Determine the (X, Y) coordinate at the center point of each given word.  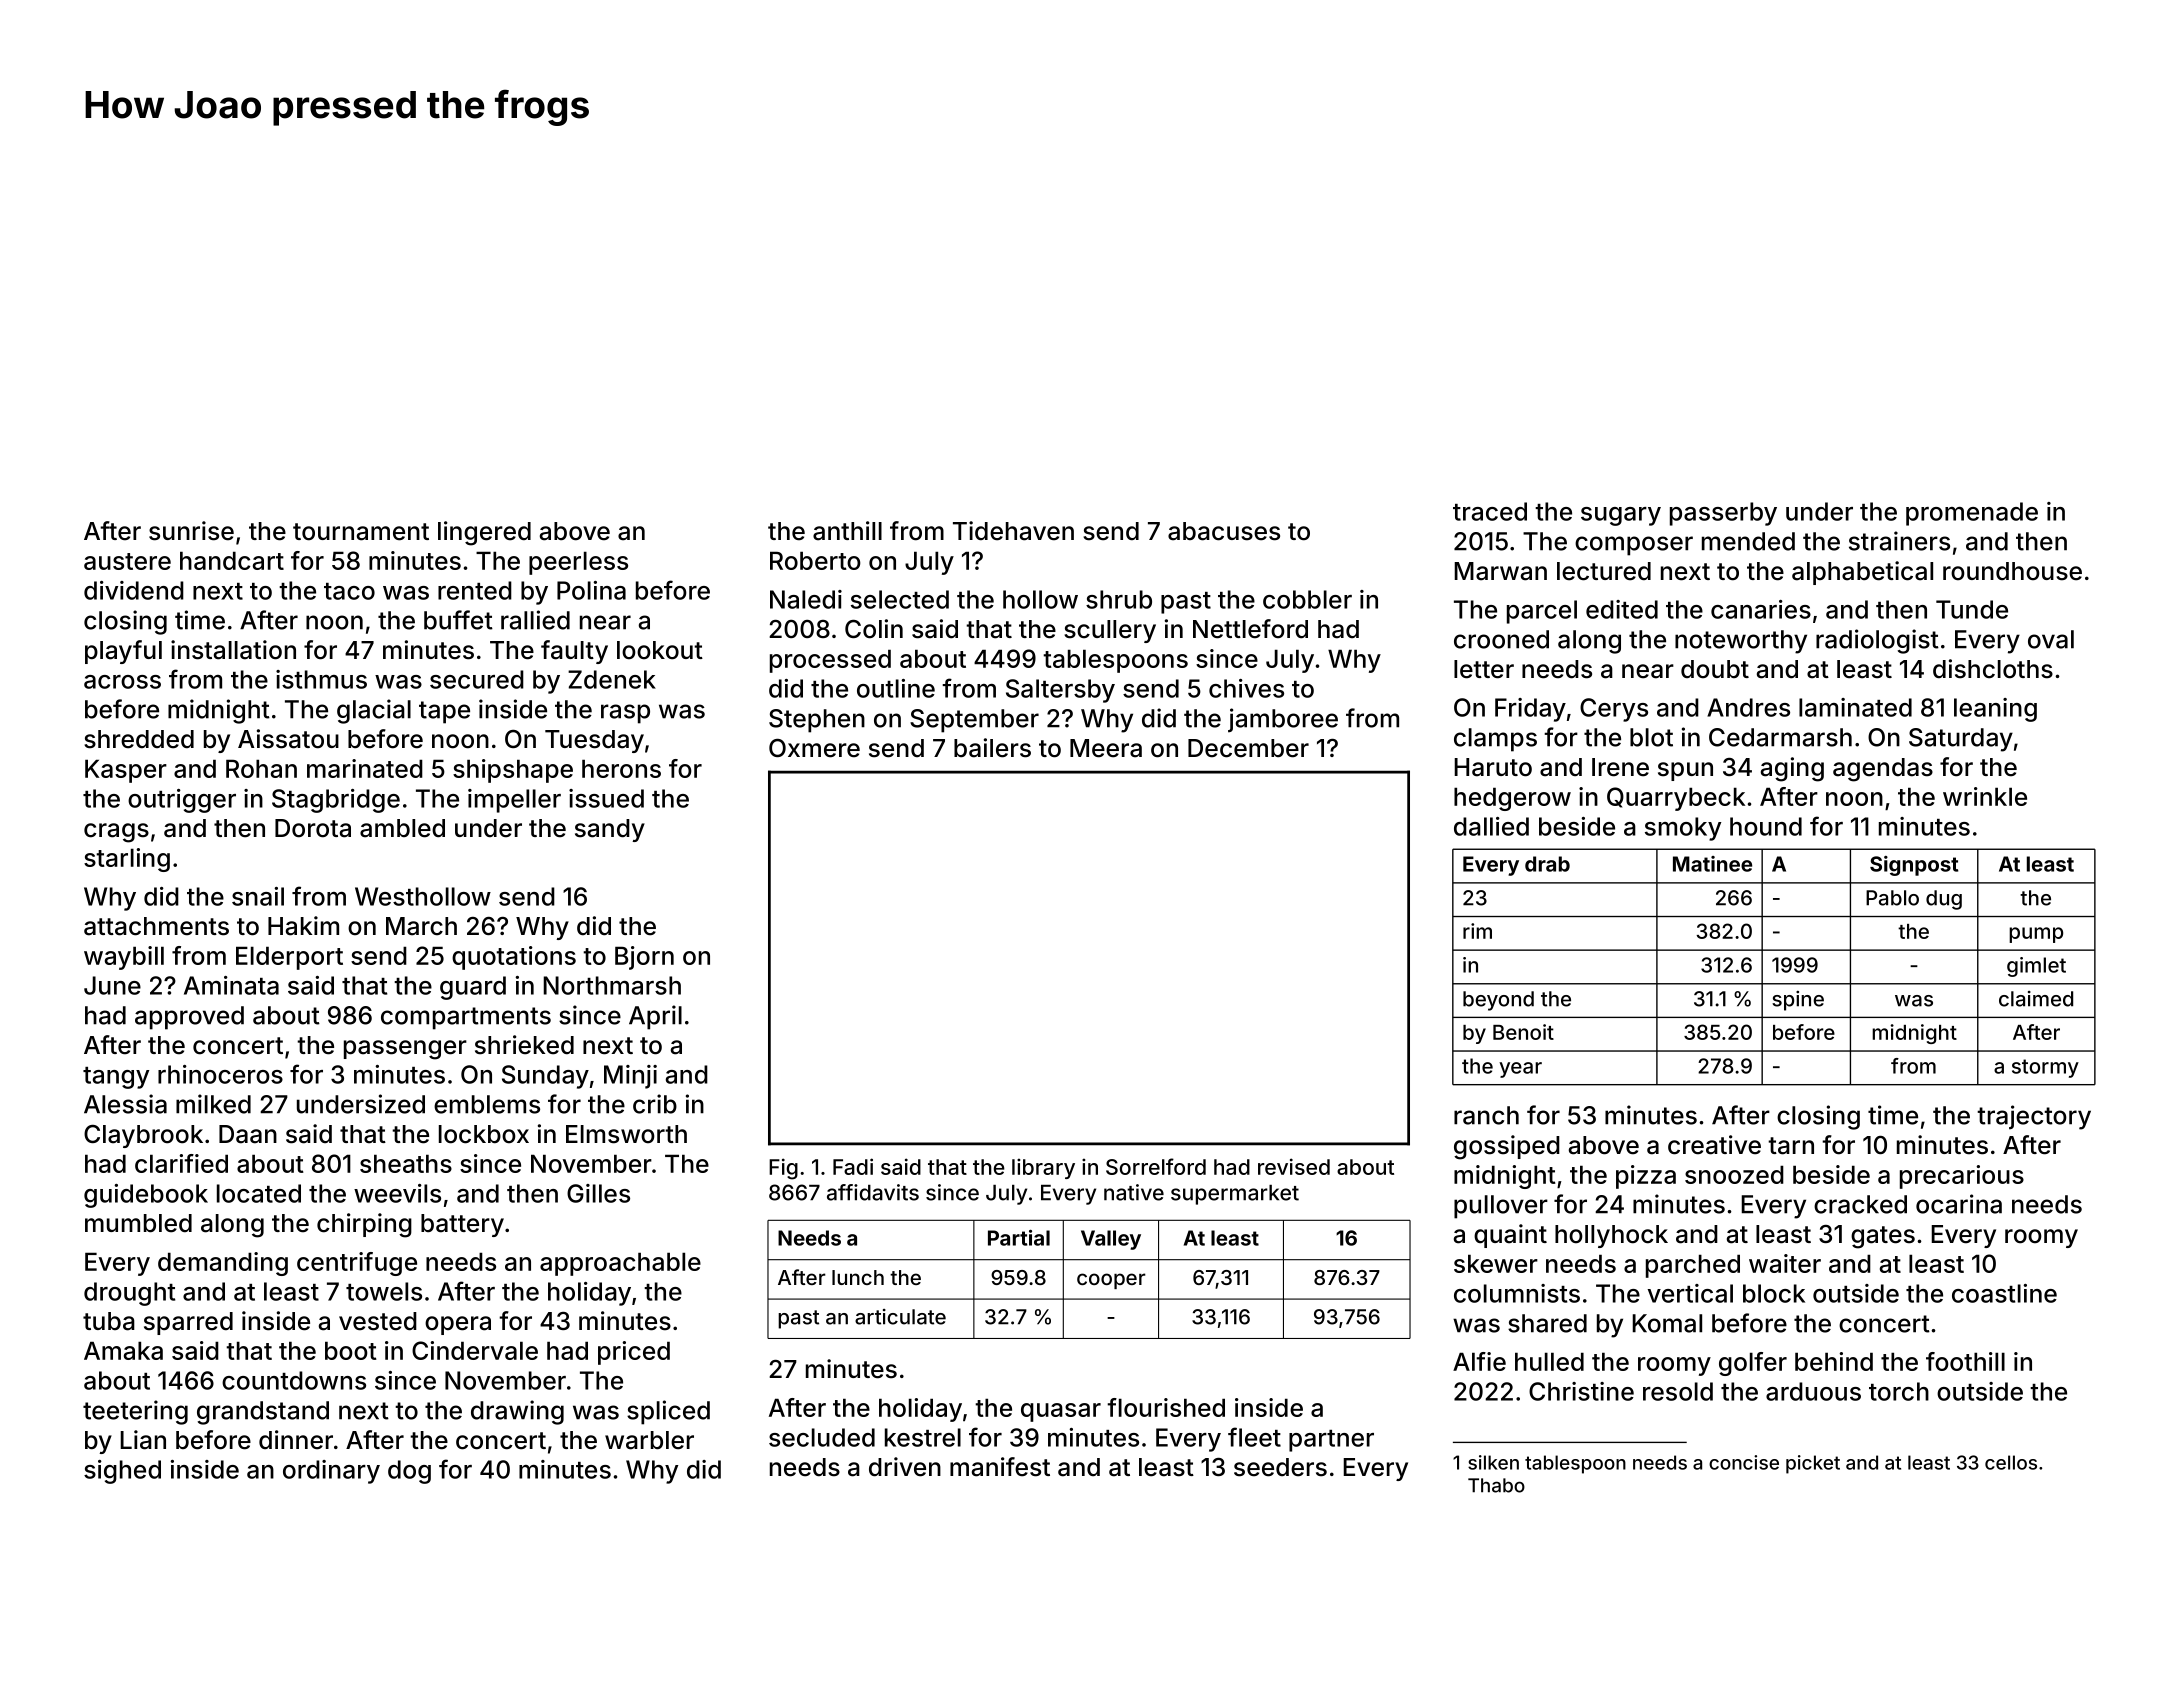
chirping (364, 1225)
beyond (1498, 1001)
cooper (1111, 1281)
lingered (484, 533)
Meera (1106, 748)
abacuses (1224, 531)
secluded (822, 1437)
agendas (1883, 770)
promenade (1972, 514)
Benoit (1523, 1032)
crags (116, 833)
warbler (649, 1440)
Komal (1667, 1323)
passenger (405, 1050)
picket (1813, 1464)
